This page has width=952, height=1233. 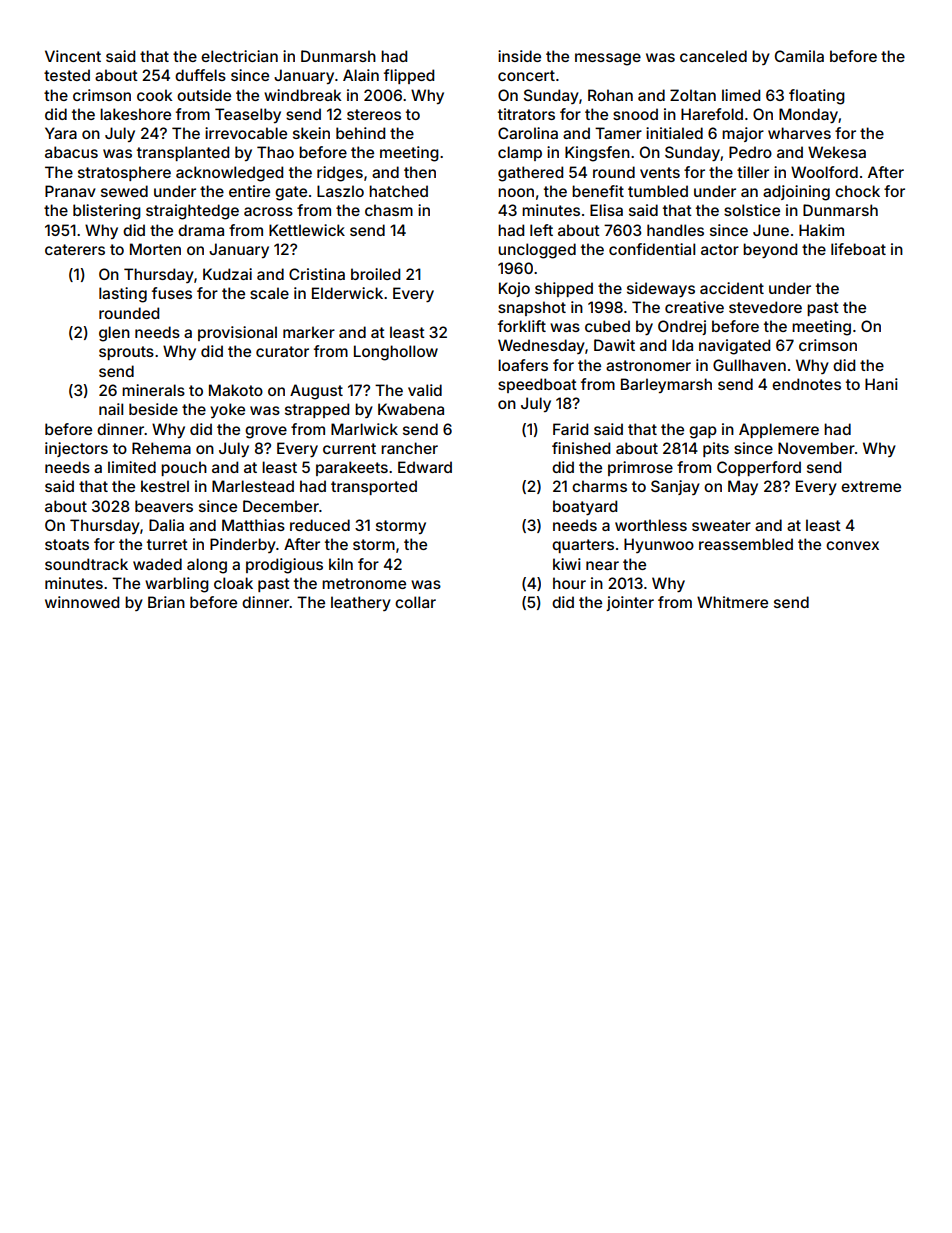 I want to click on limited, so click(x=132, y=467).
